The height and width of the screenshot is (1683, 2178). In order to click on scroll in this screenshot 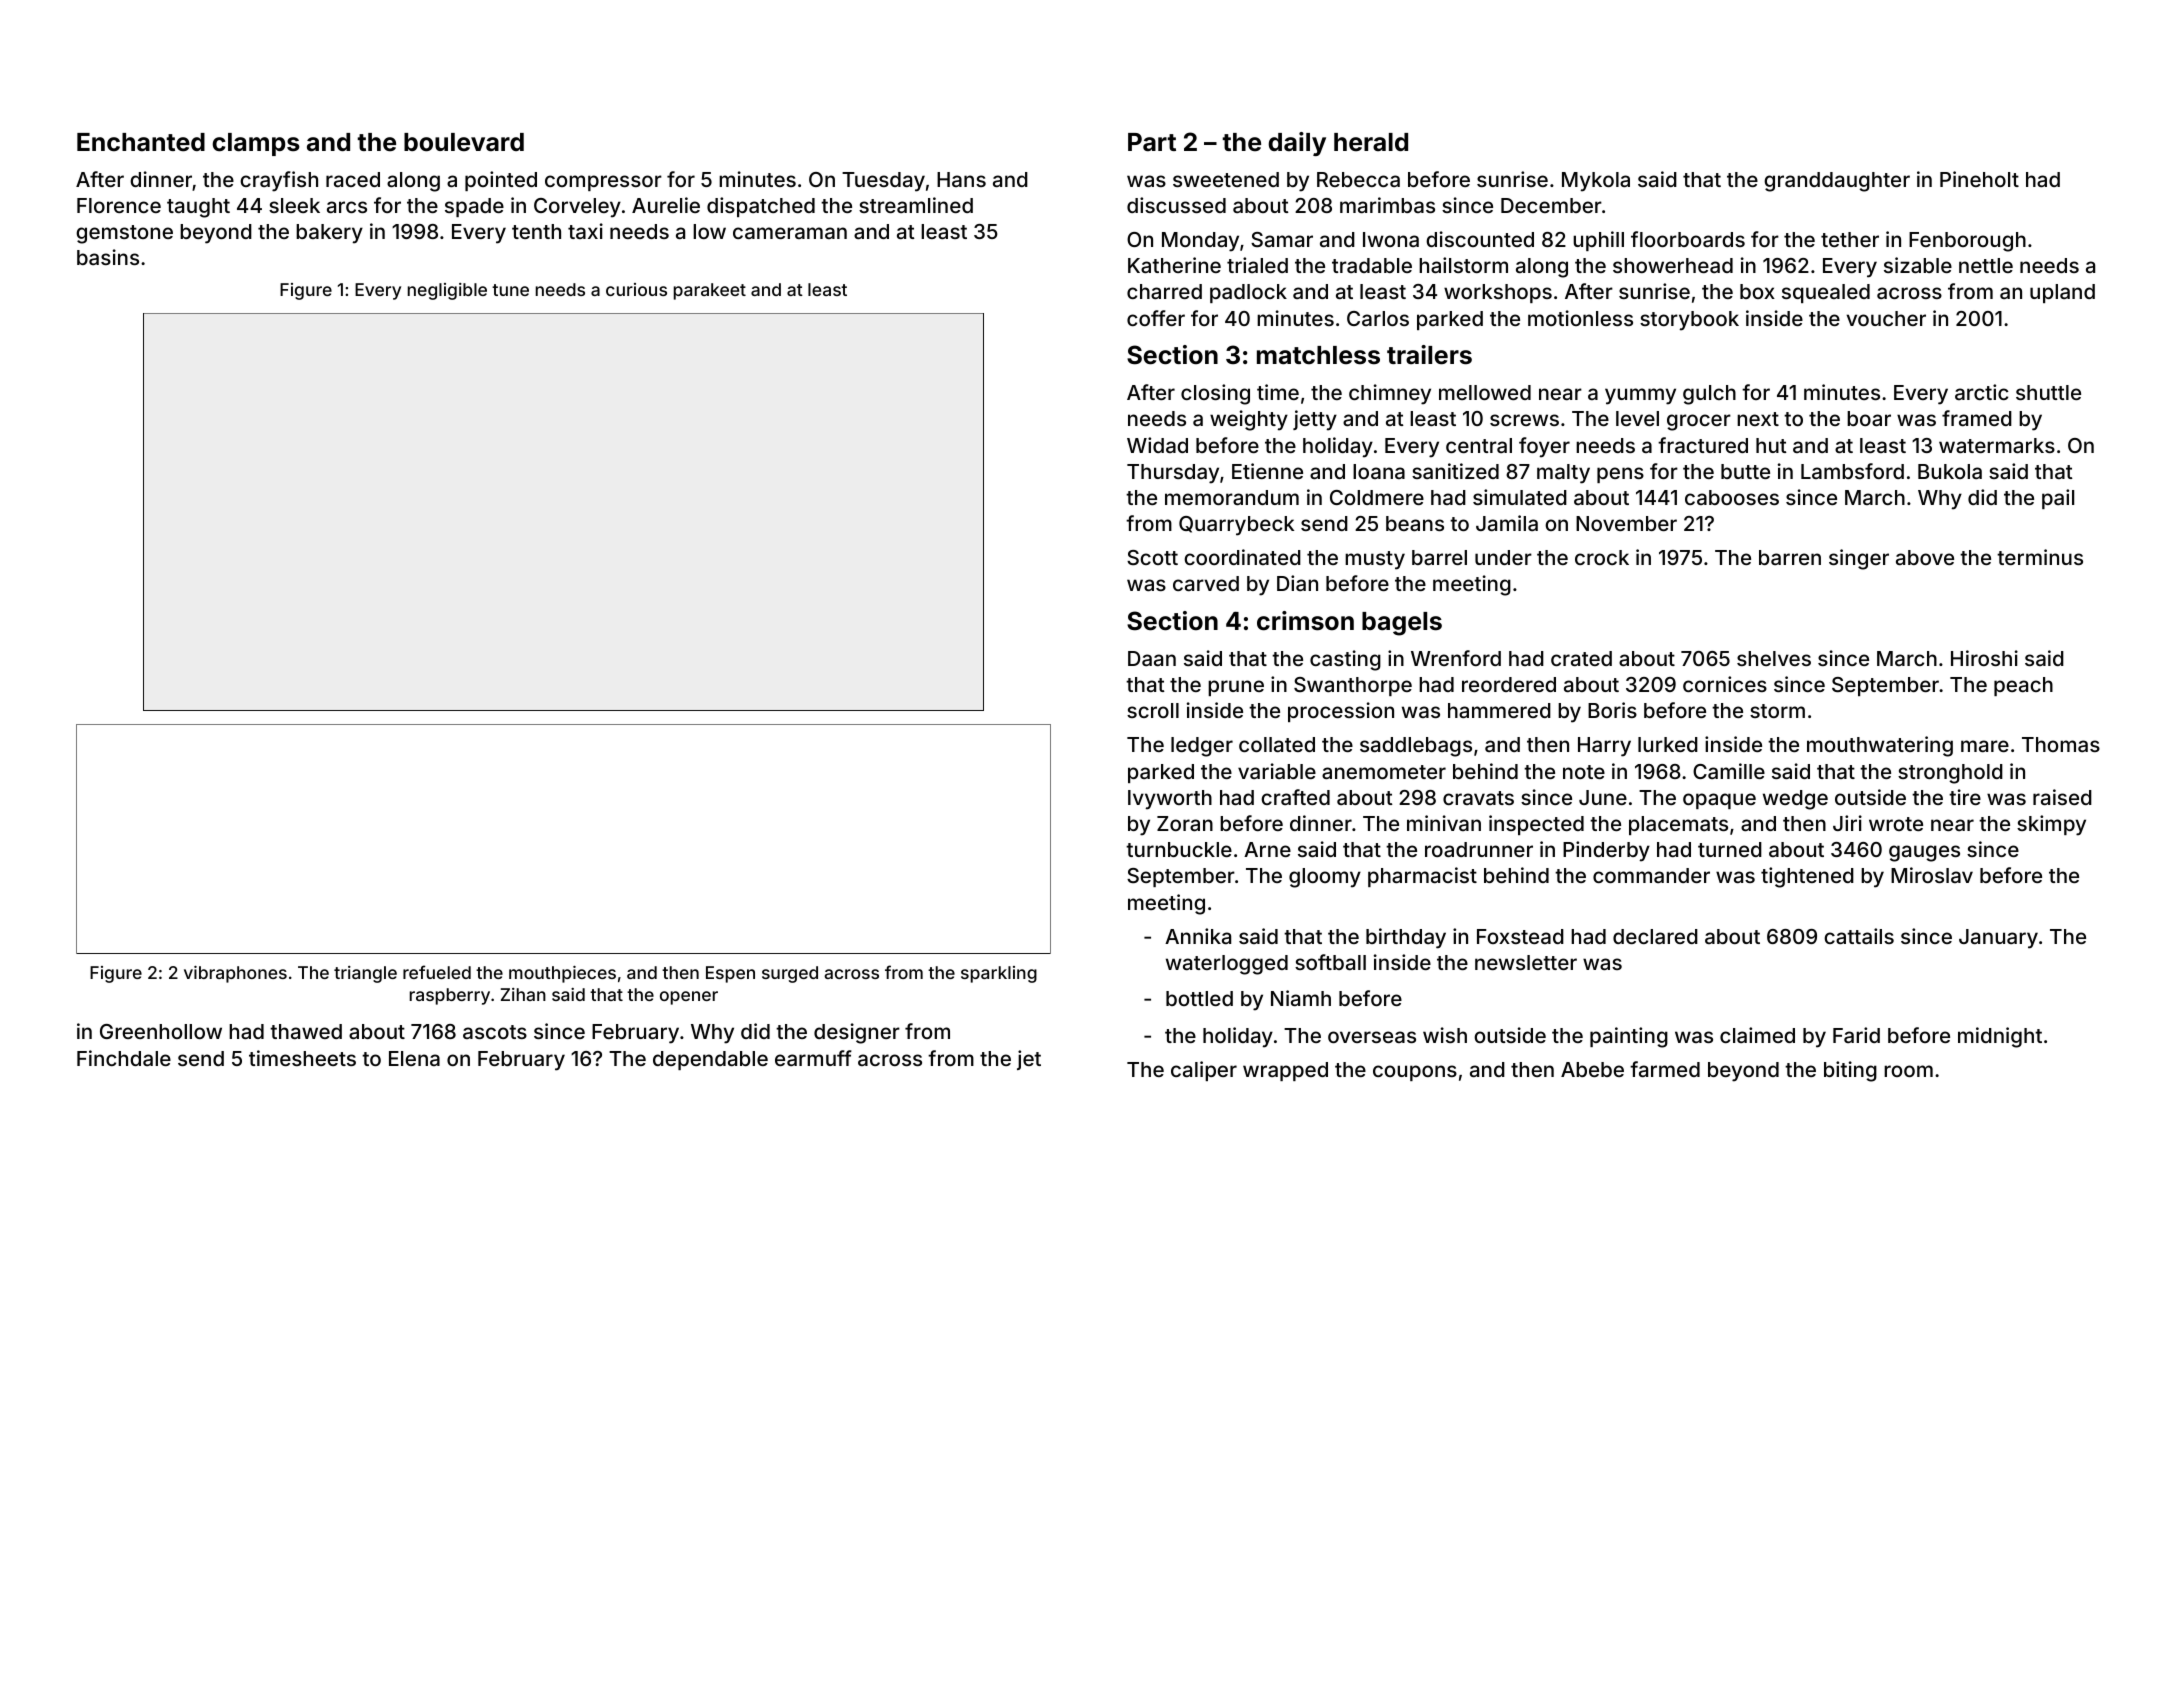, I will do `click(1153, 710)`.
